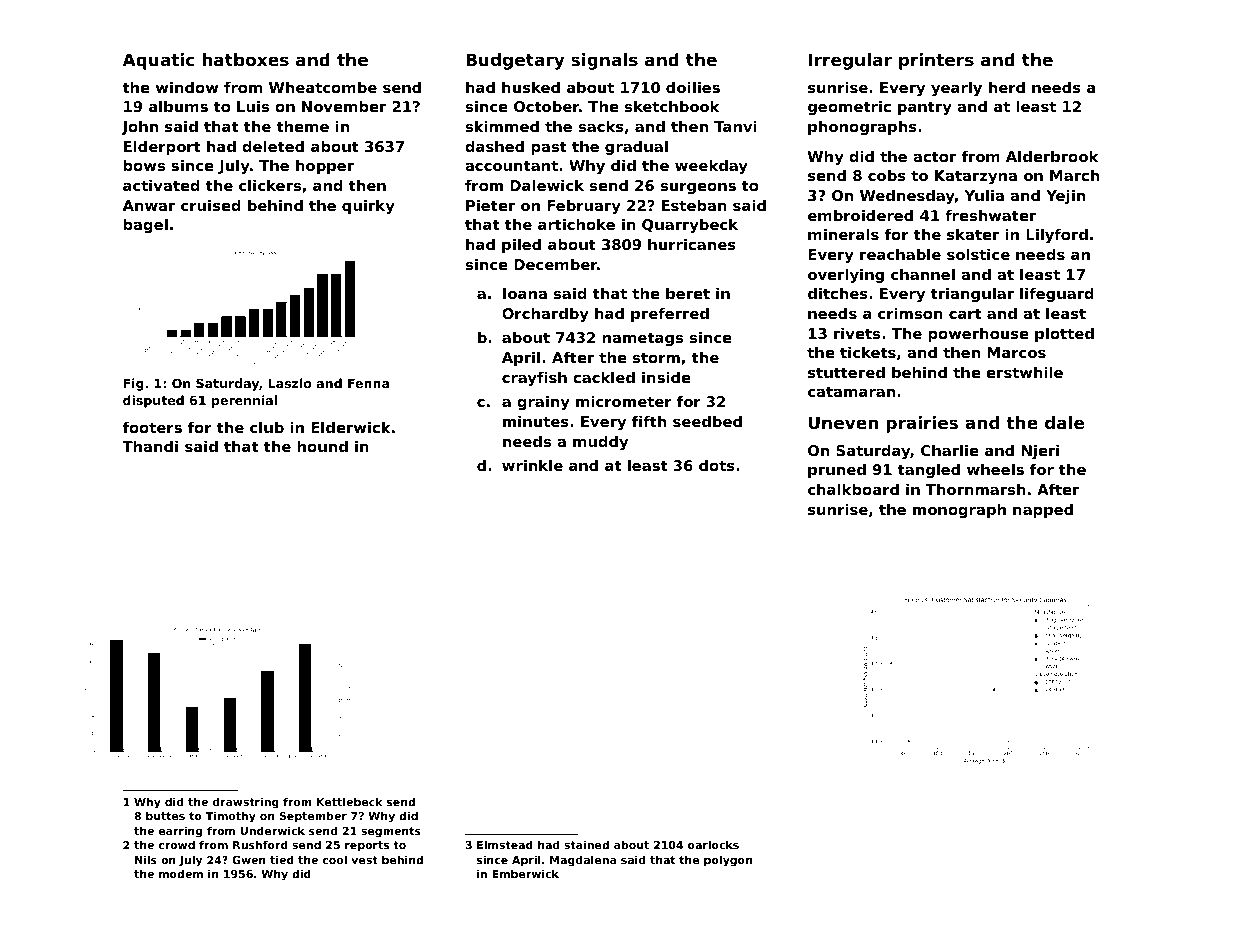  I want to click on Elmstead, so click(505, 844).
